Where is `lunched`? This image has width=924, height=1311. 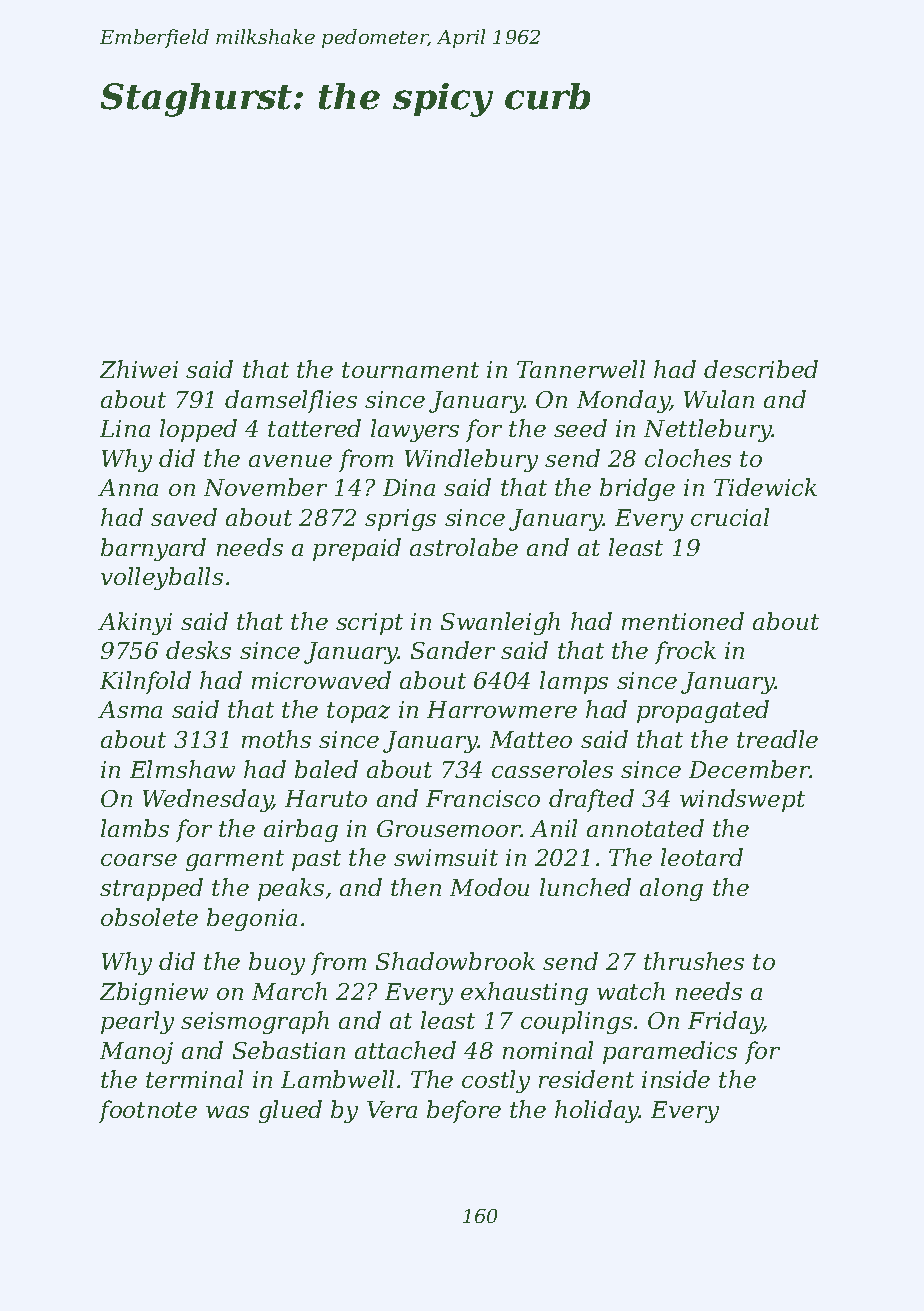
lunched is located at coordinates (585, 887).
